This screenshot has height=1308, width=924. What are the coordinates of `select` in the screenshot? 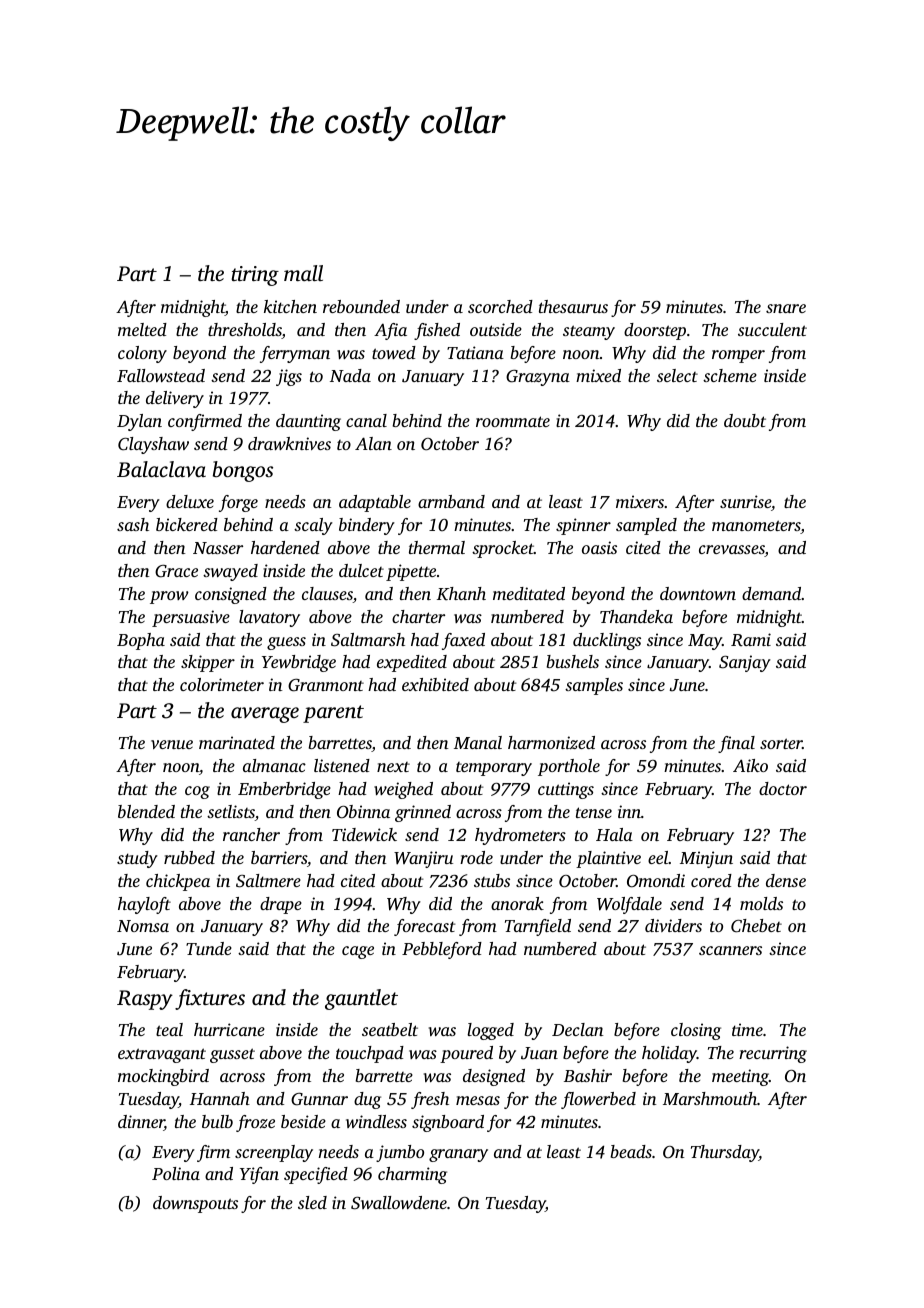 It's located at (677, 375).
